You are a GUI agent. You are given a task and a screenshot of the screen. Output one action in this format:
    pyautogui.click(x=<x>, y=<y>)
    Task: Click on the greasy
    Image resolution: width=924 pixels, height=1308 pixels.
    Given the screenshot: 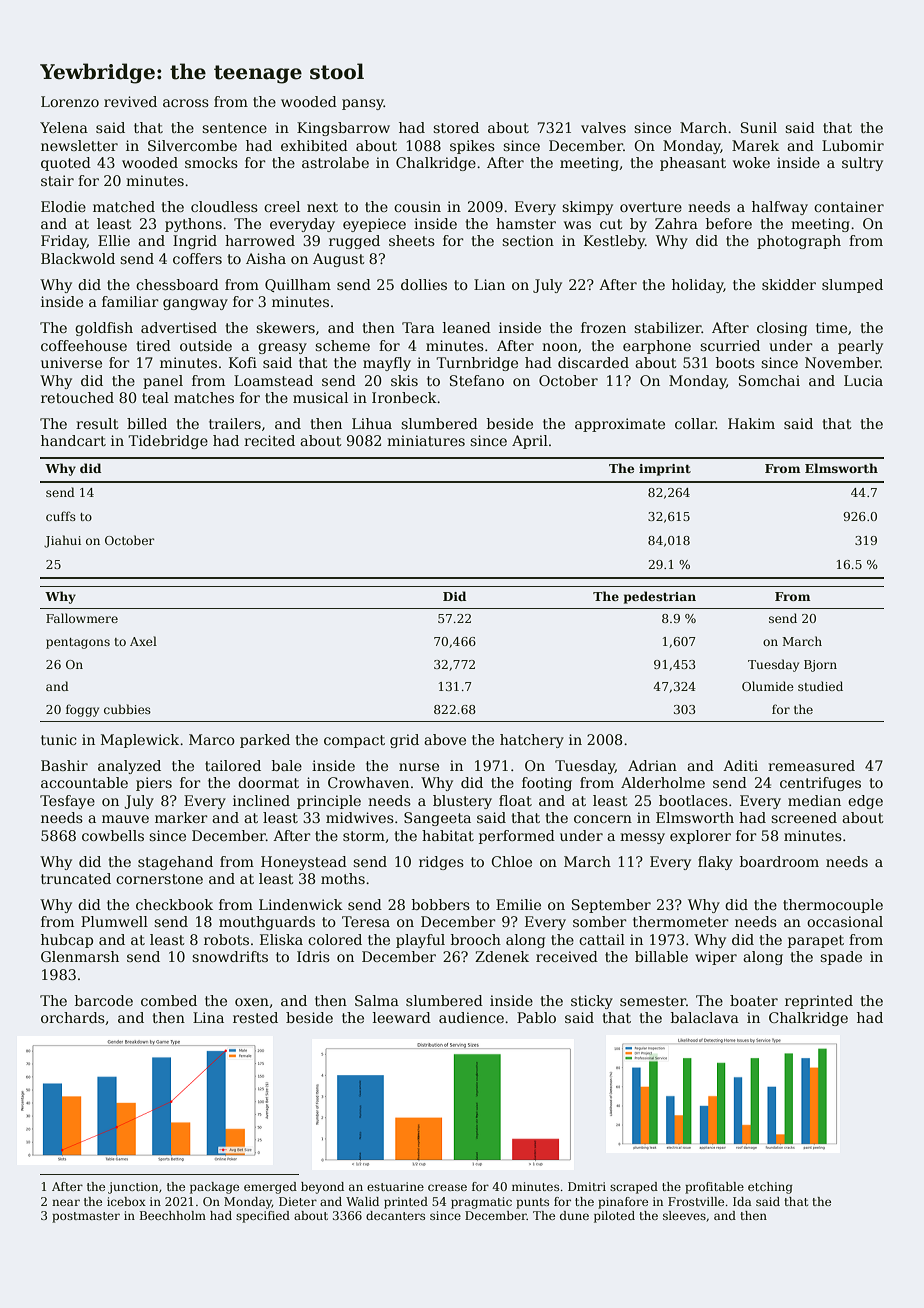 What is the action you would take?
    pyautogui.click(x=282, y=348)
